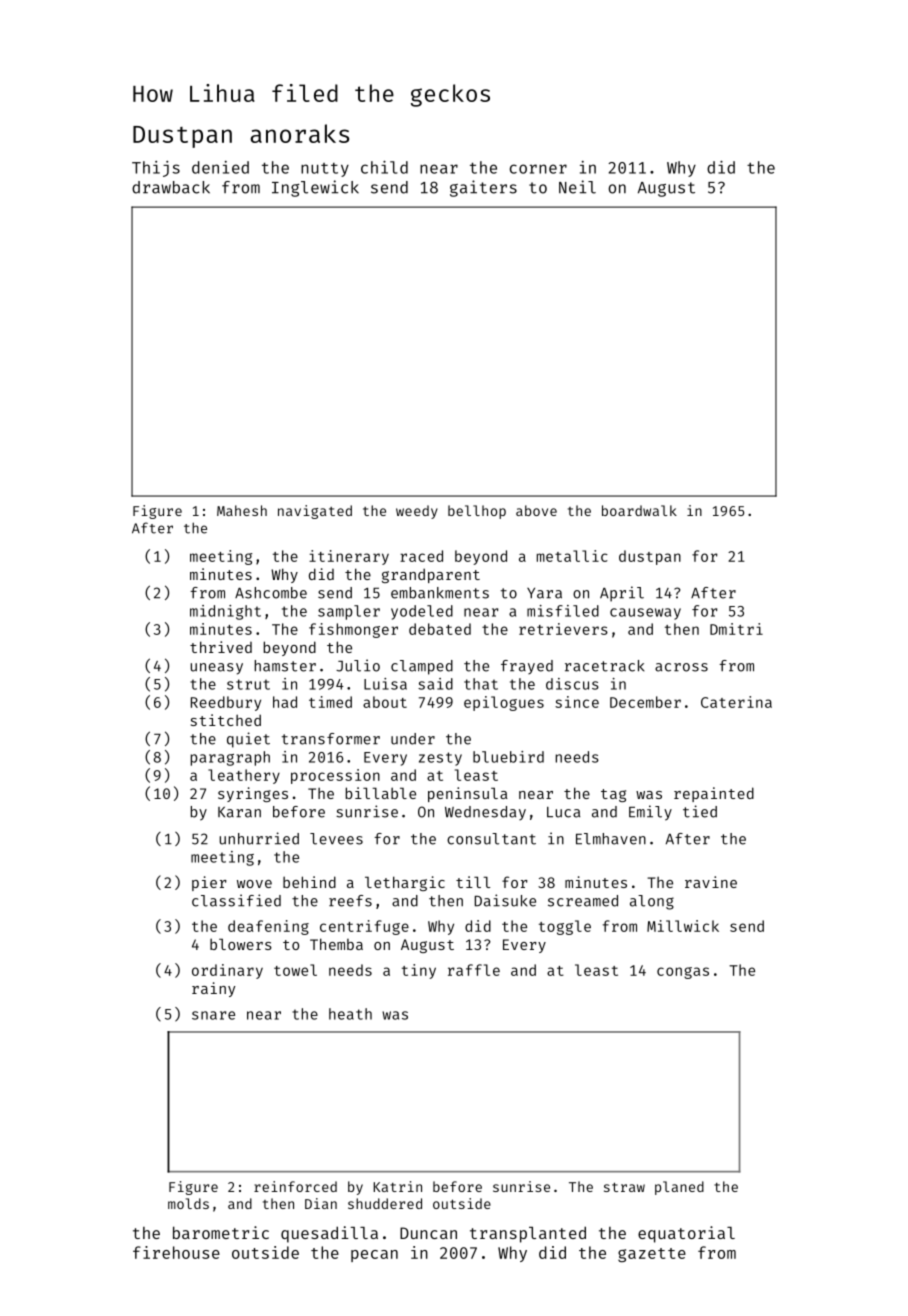 The height and width of the document is (1316, 908). I want to click on bellhop, so click(477, 512).
